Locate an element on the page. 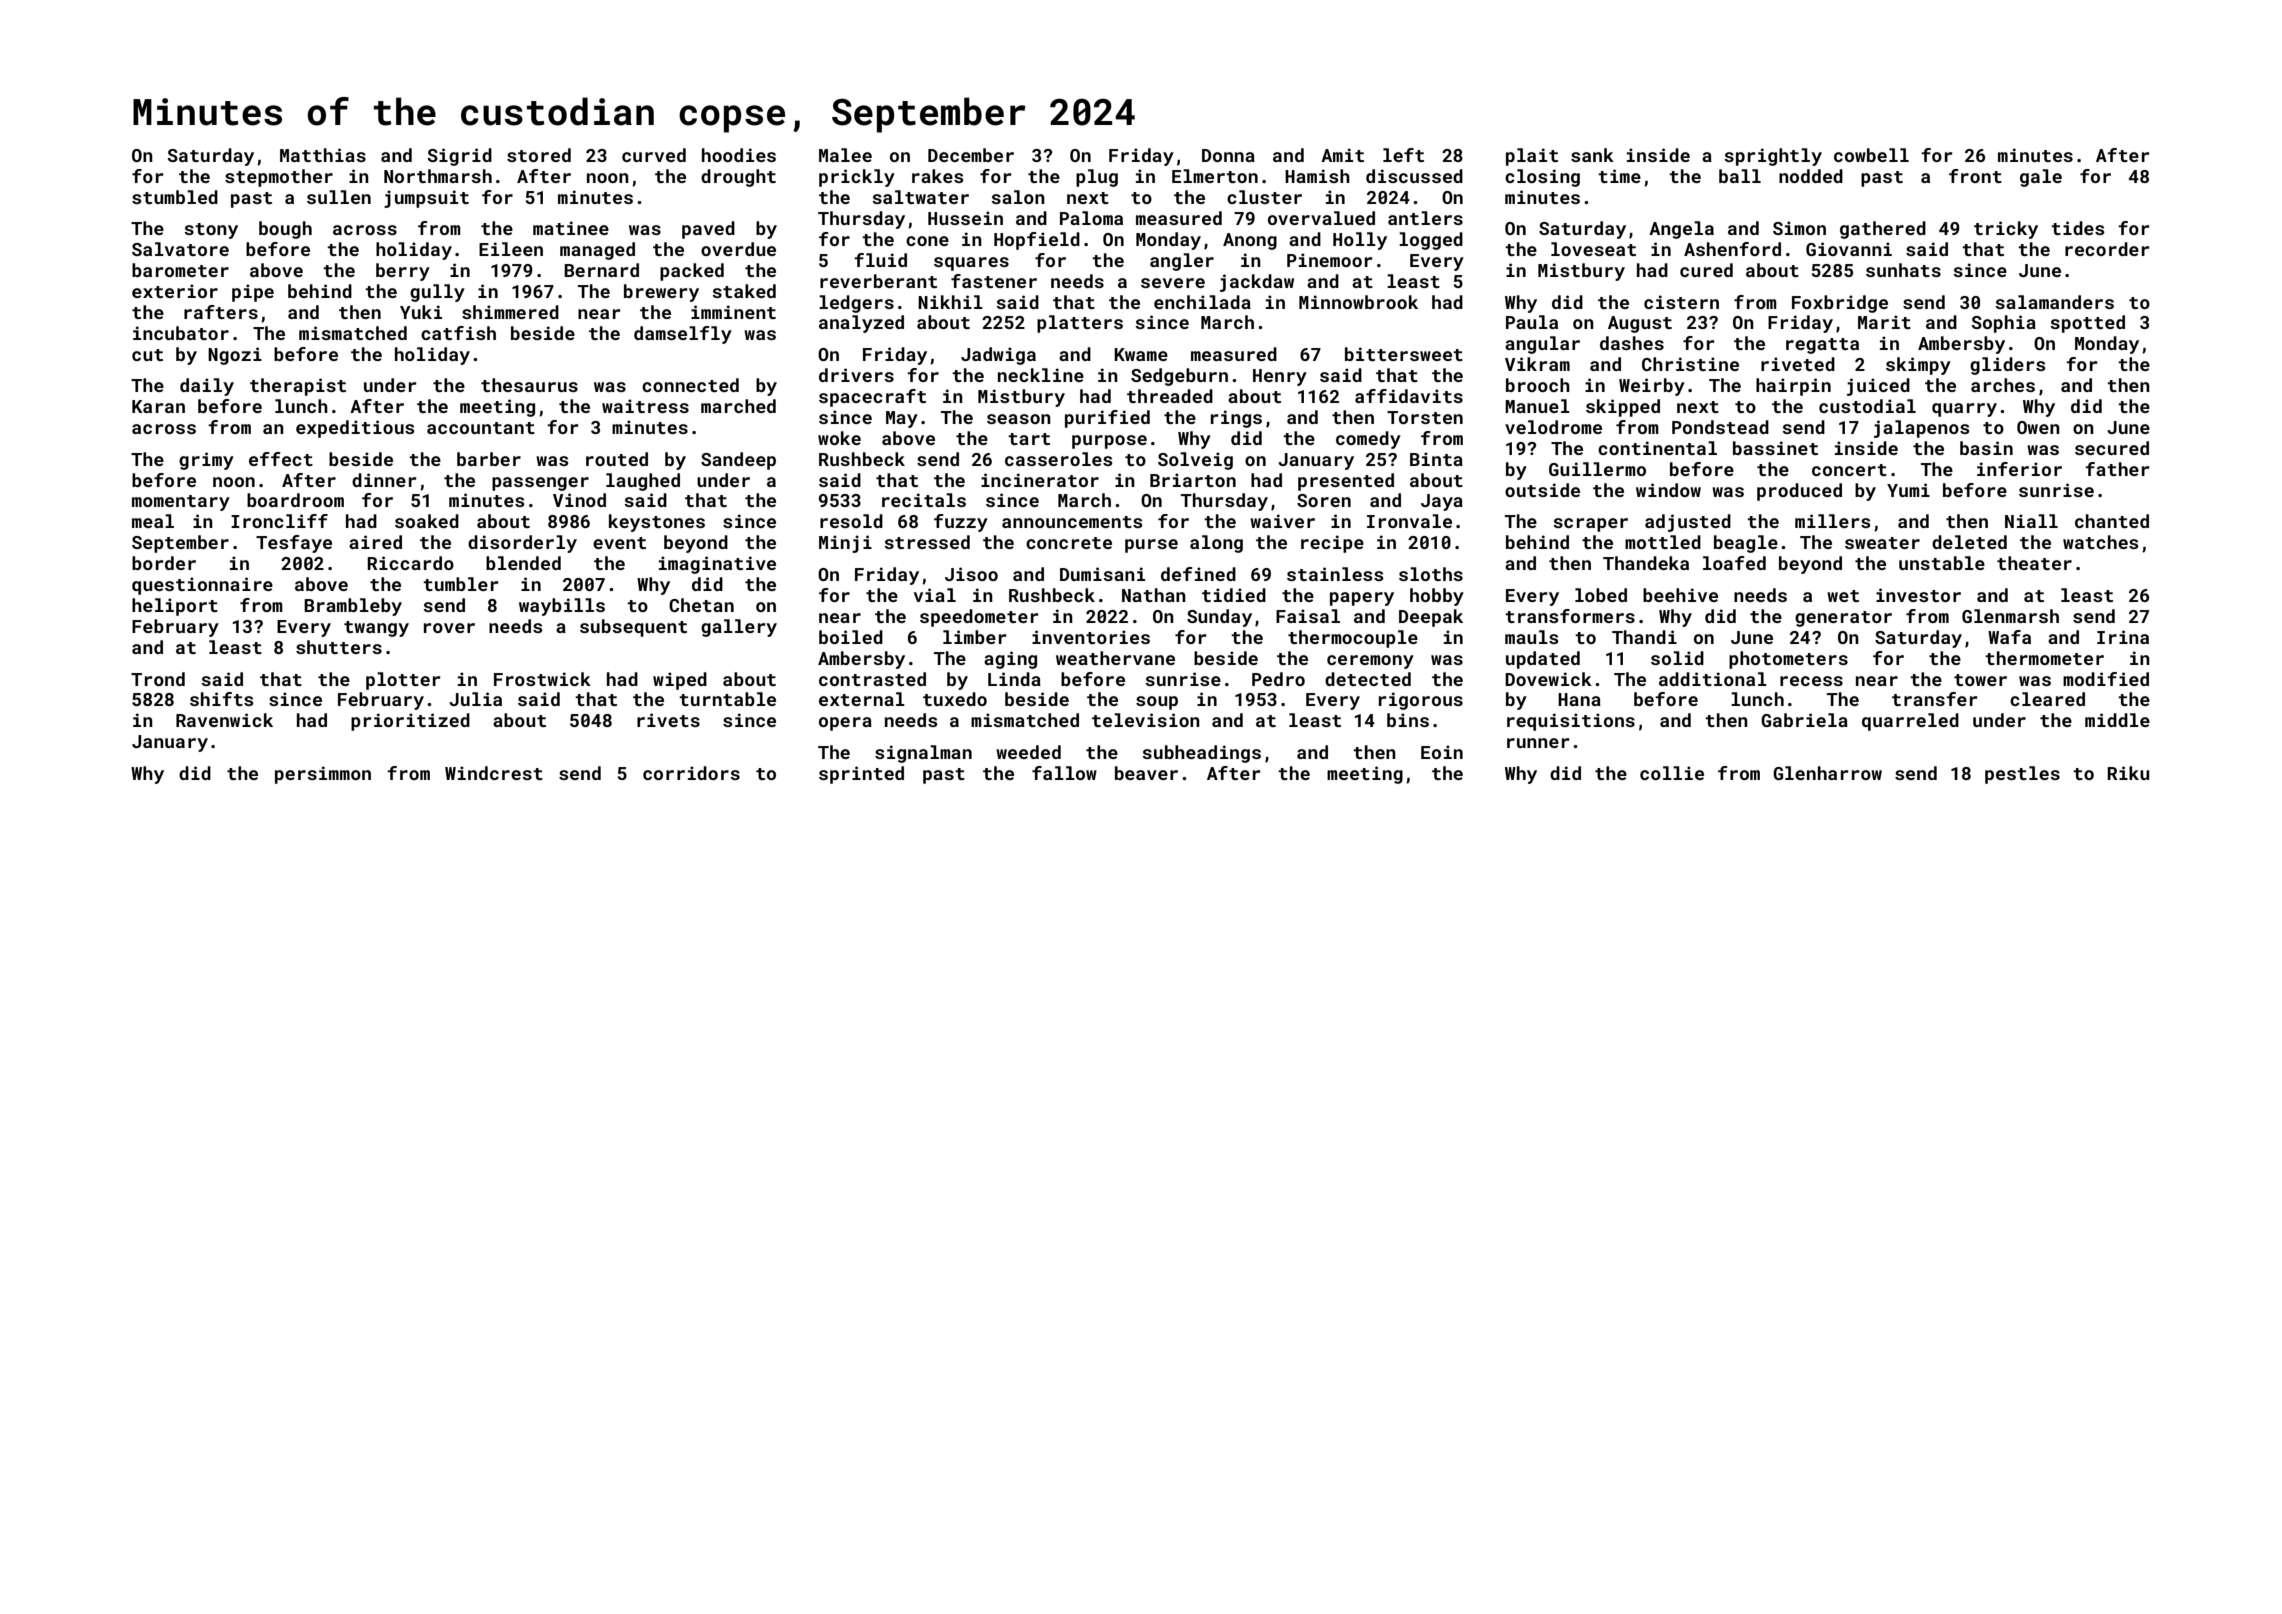  woke is located at coordinates (839, 438).
